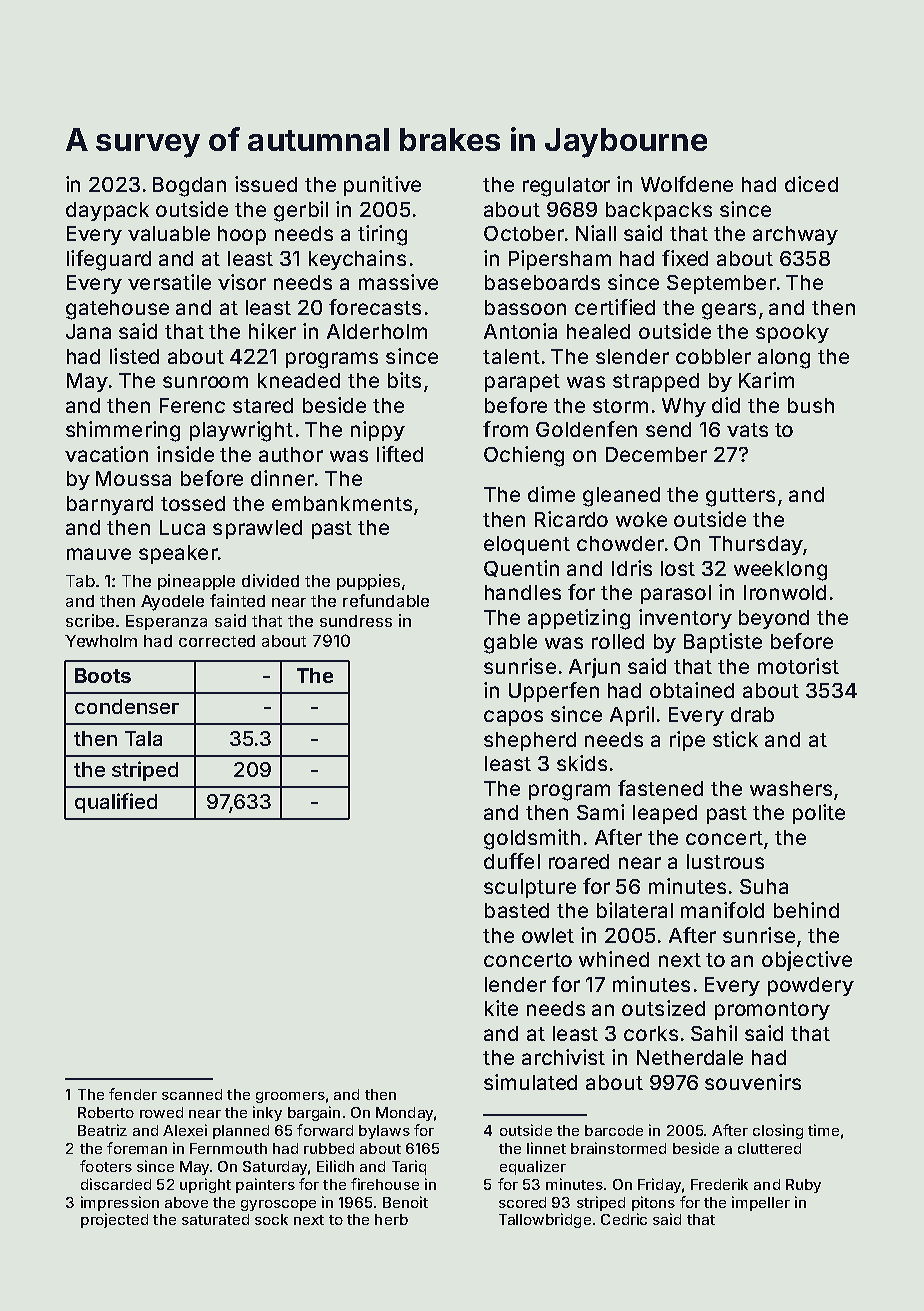  I want to click on lifeguard, so click(109, 260).
